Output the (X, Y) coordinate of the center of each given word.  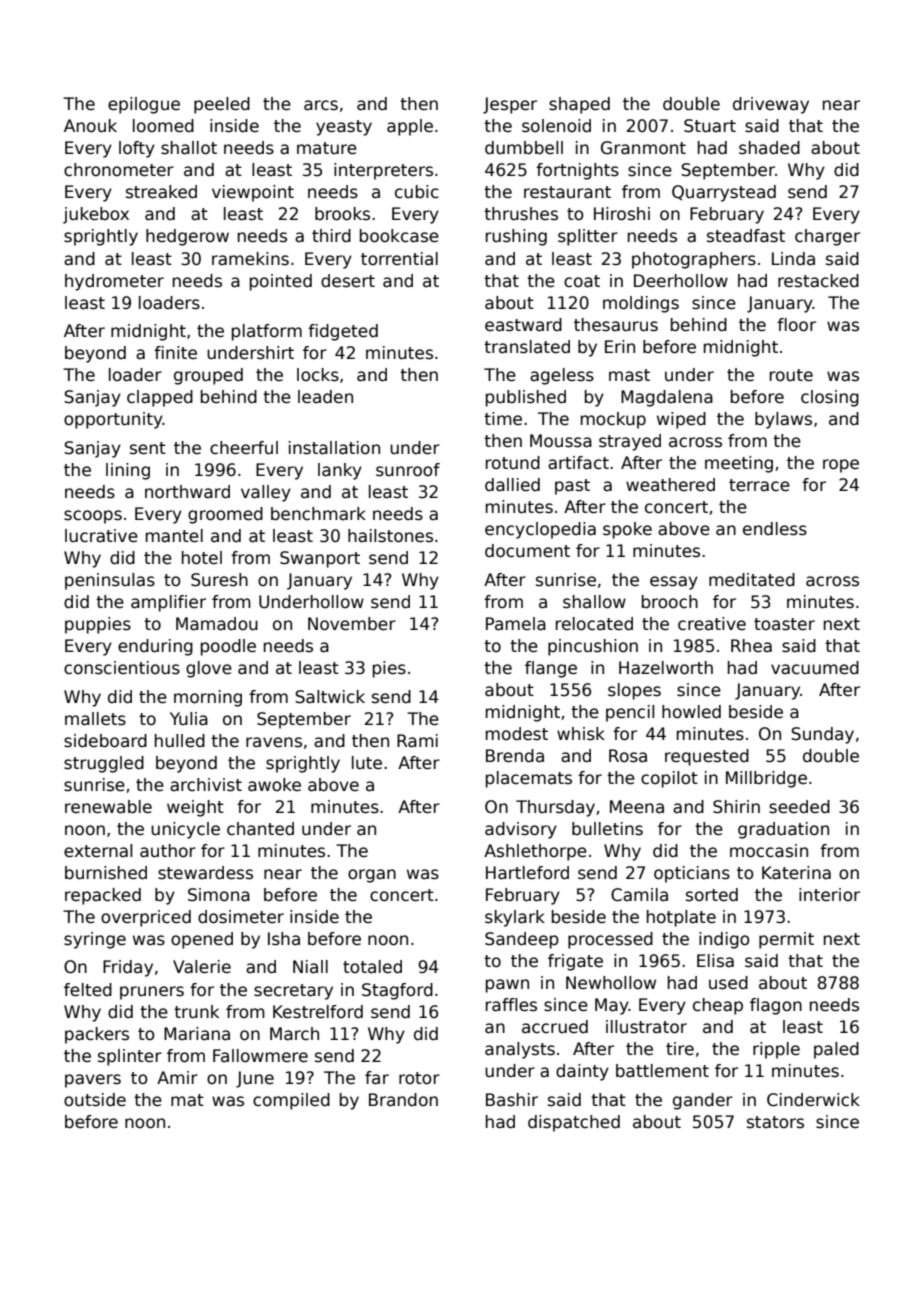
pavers (93, 1081)
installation (334, 448)
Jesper (510, 105)
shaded (769, 148)
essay (674, 583)
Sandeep (522, 940)
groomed (225, 515)
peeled (222, 105)
